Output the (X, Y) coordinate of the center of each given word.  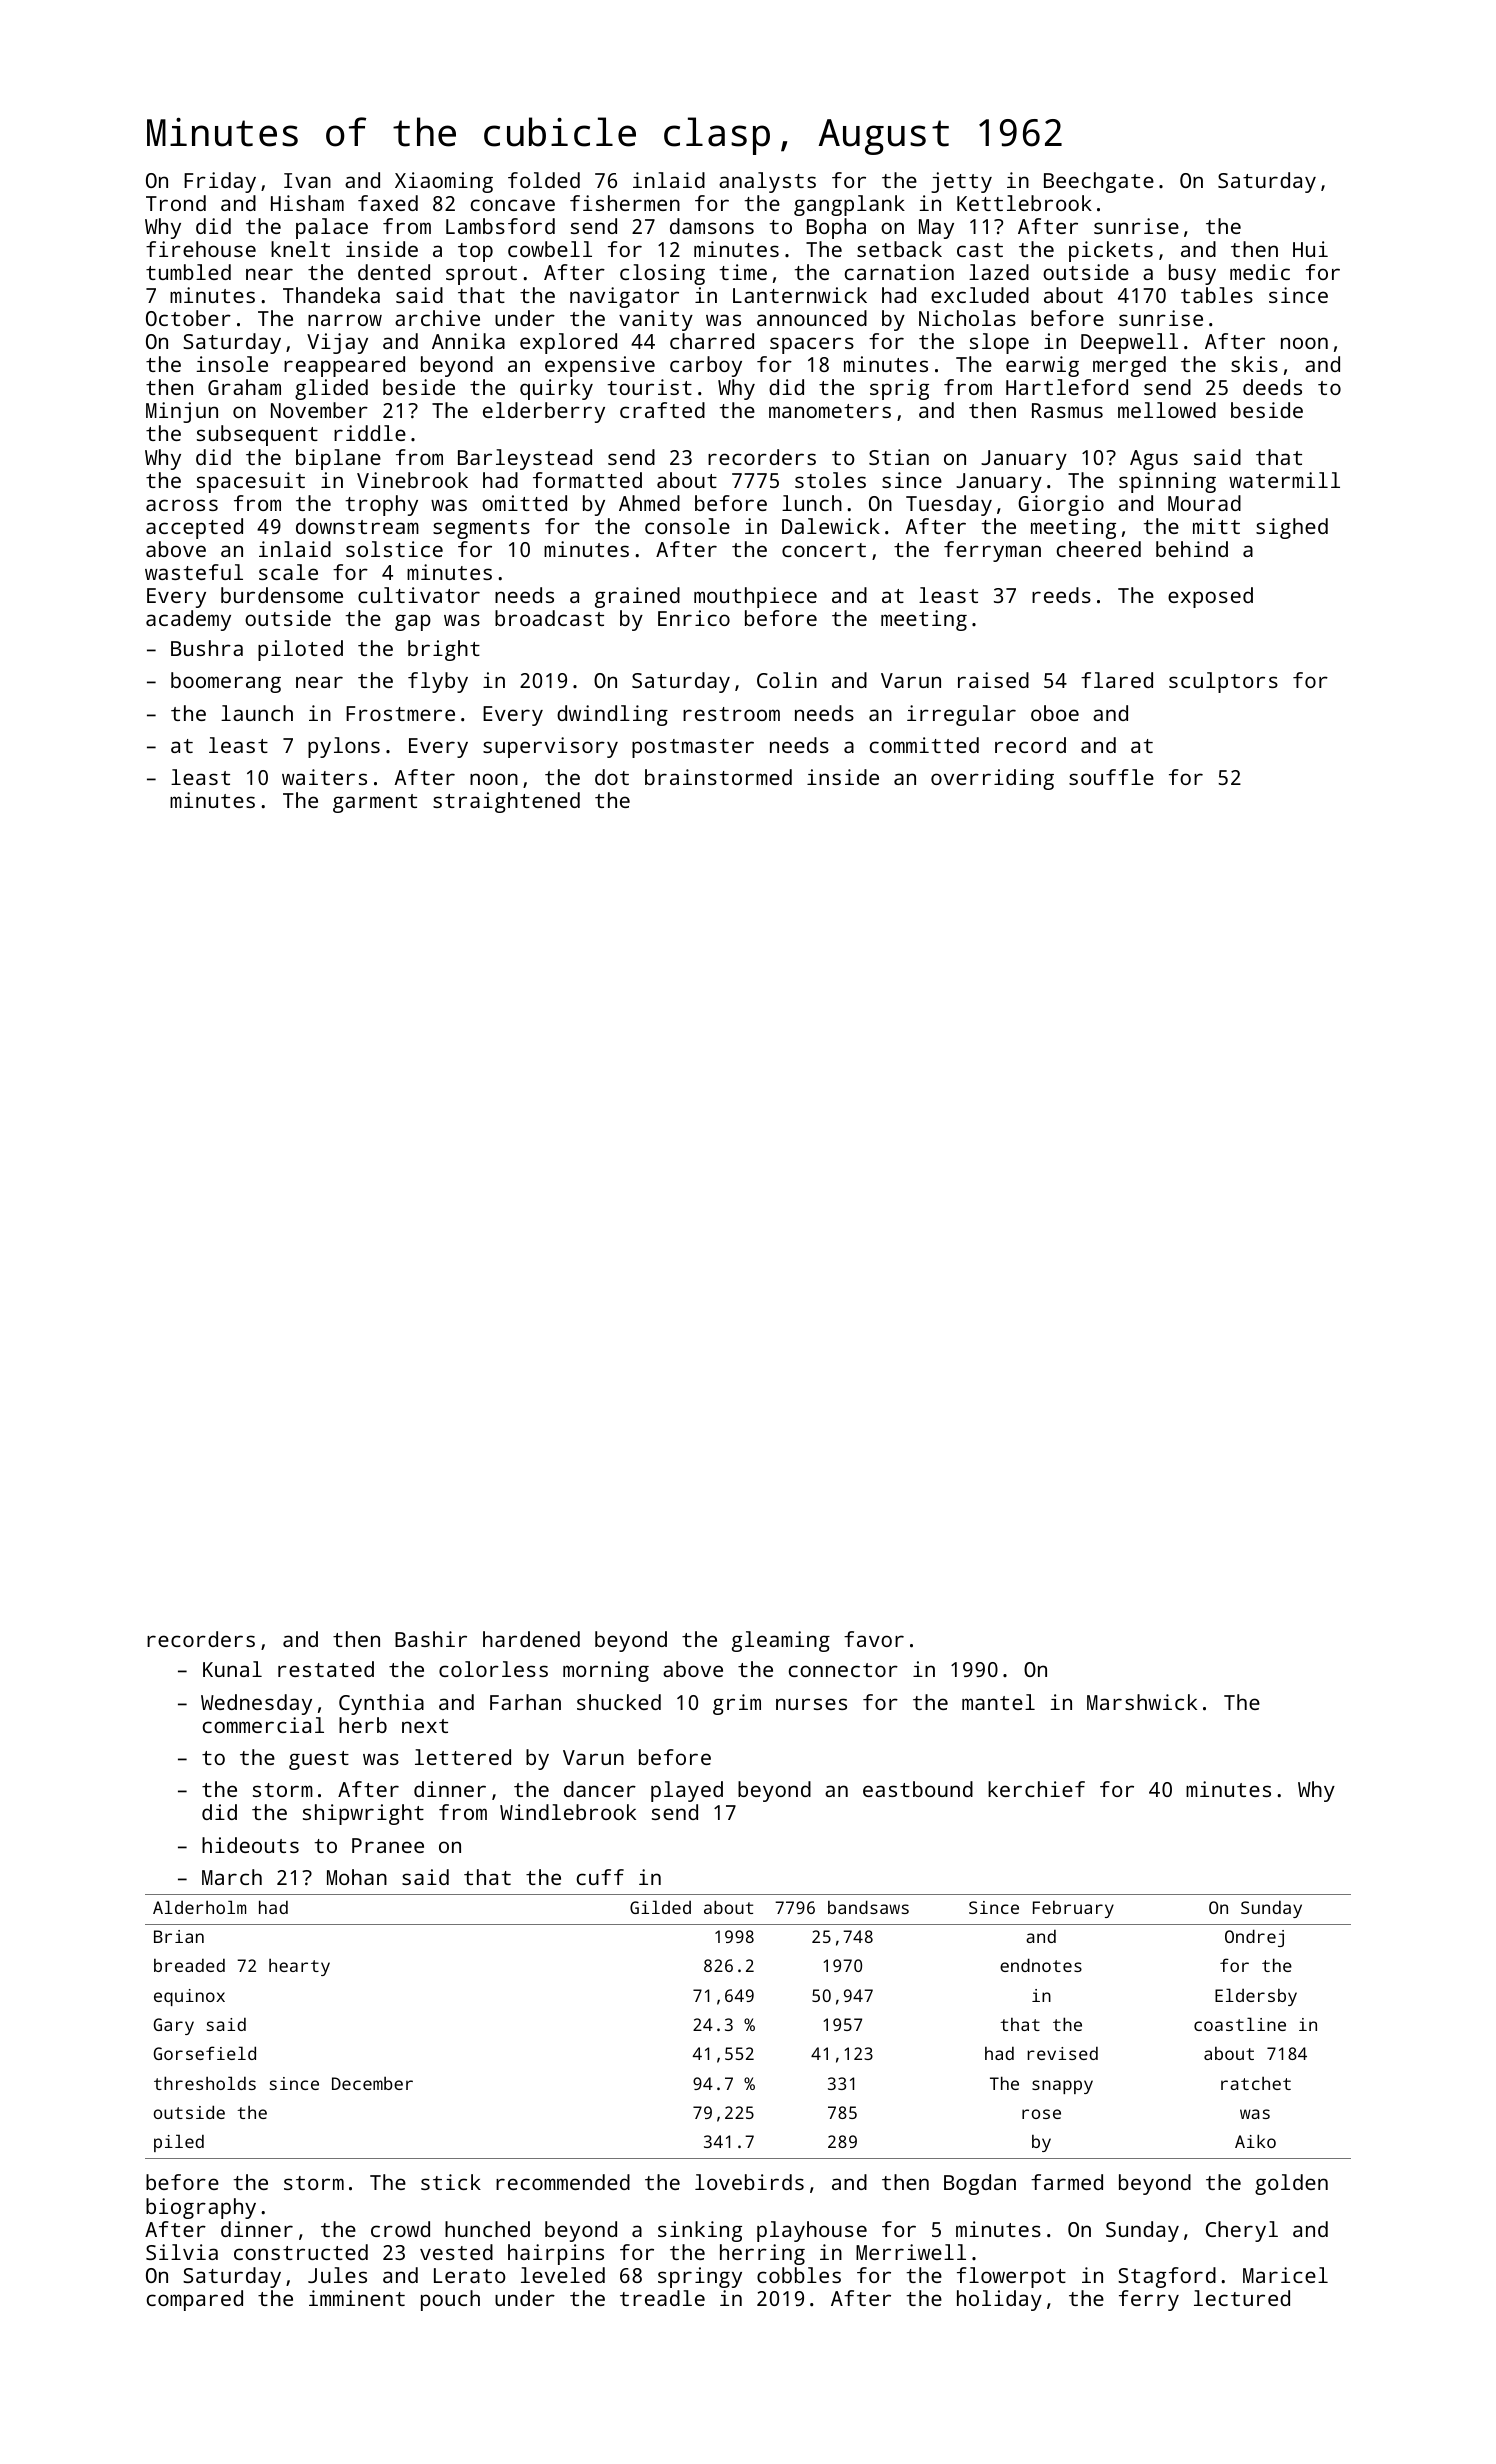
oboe (1055, 713)
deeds (1272, 387)
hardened (531, 1639)
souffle (1111, 777)
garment (375, 803)
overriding (992, 779)
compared (195, 2300)
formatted (587, 480)
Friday (220, 182)
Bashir (431, 1639)
